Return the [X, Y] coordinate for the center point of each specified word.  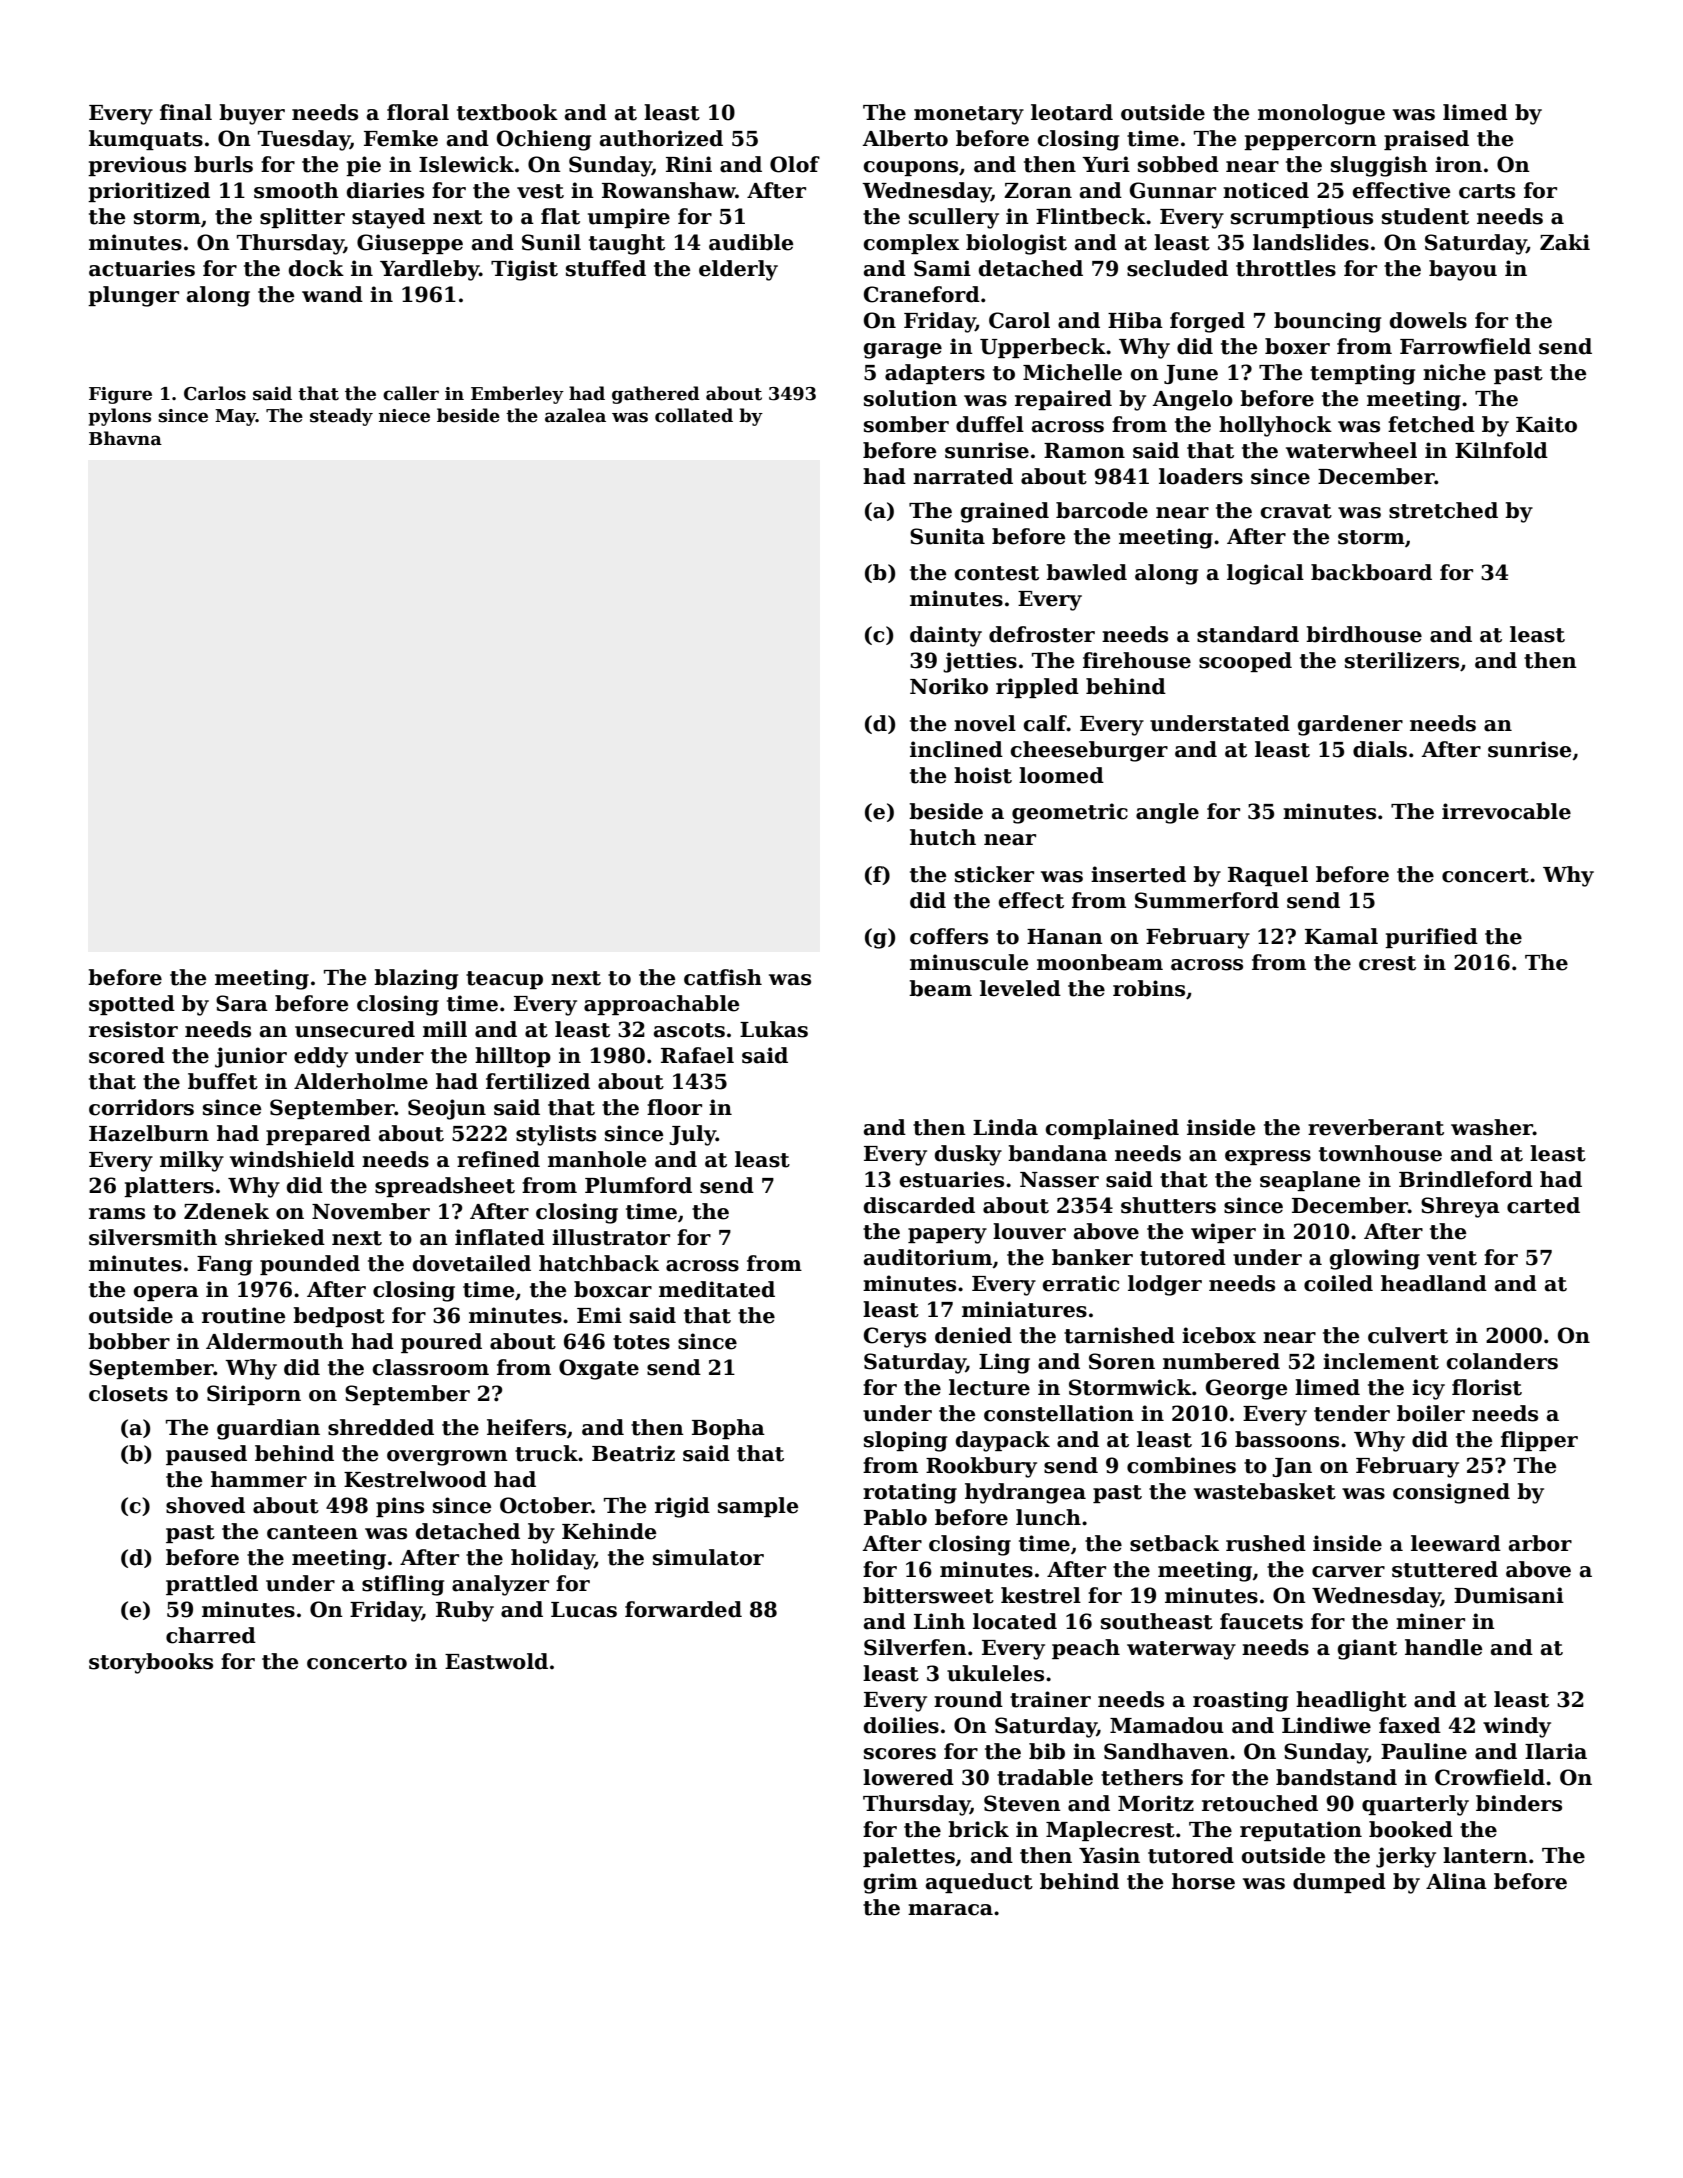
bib [1047, 1751]
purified [1431, 938]
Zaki [1565, 242]
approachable [661, 1005]
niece [404, 416]
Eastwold [496, 1661]
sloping [905, 1441]
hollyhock [1275, 426]
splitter [302, 218]
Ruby [465, 1611]
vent [1452, 1258]
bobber [129, 1341]
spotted [132, 1005]
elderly [738, 270]
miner [1430, 1621]
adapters [935, 374]
